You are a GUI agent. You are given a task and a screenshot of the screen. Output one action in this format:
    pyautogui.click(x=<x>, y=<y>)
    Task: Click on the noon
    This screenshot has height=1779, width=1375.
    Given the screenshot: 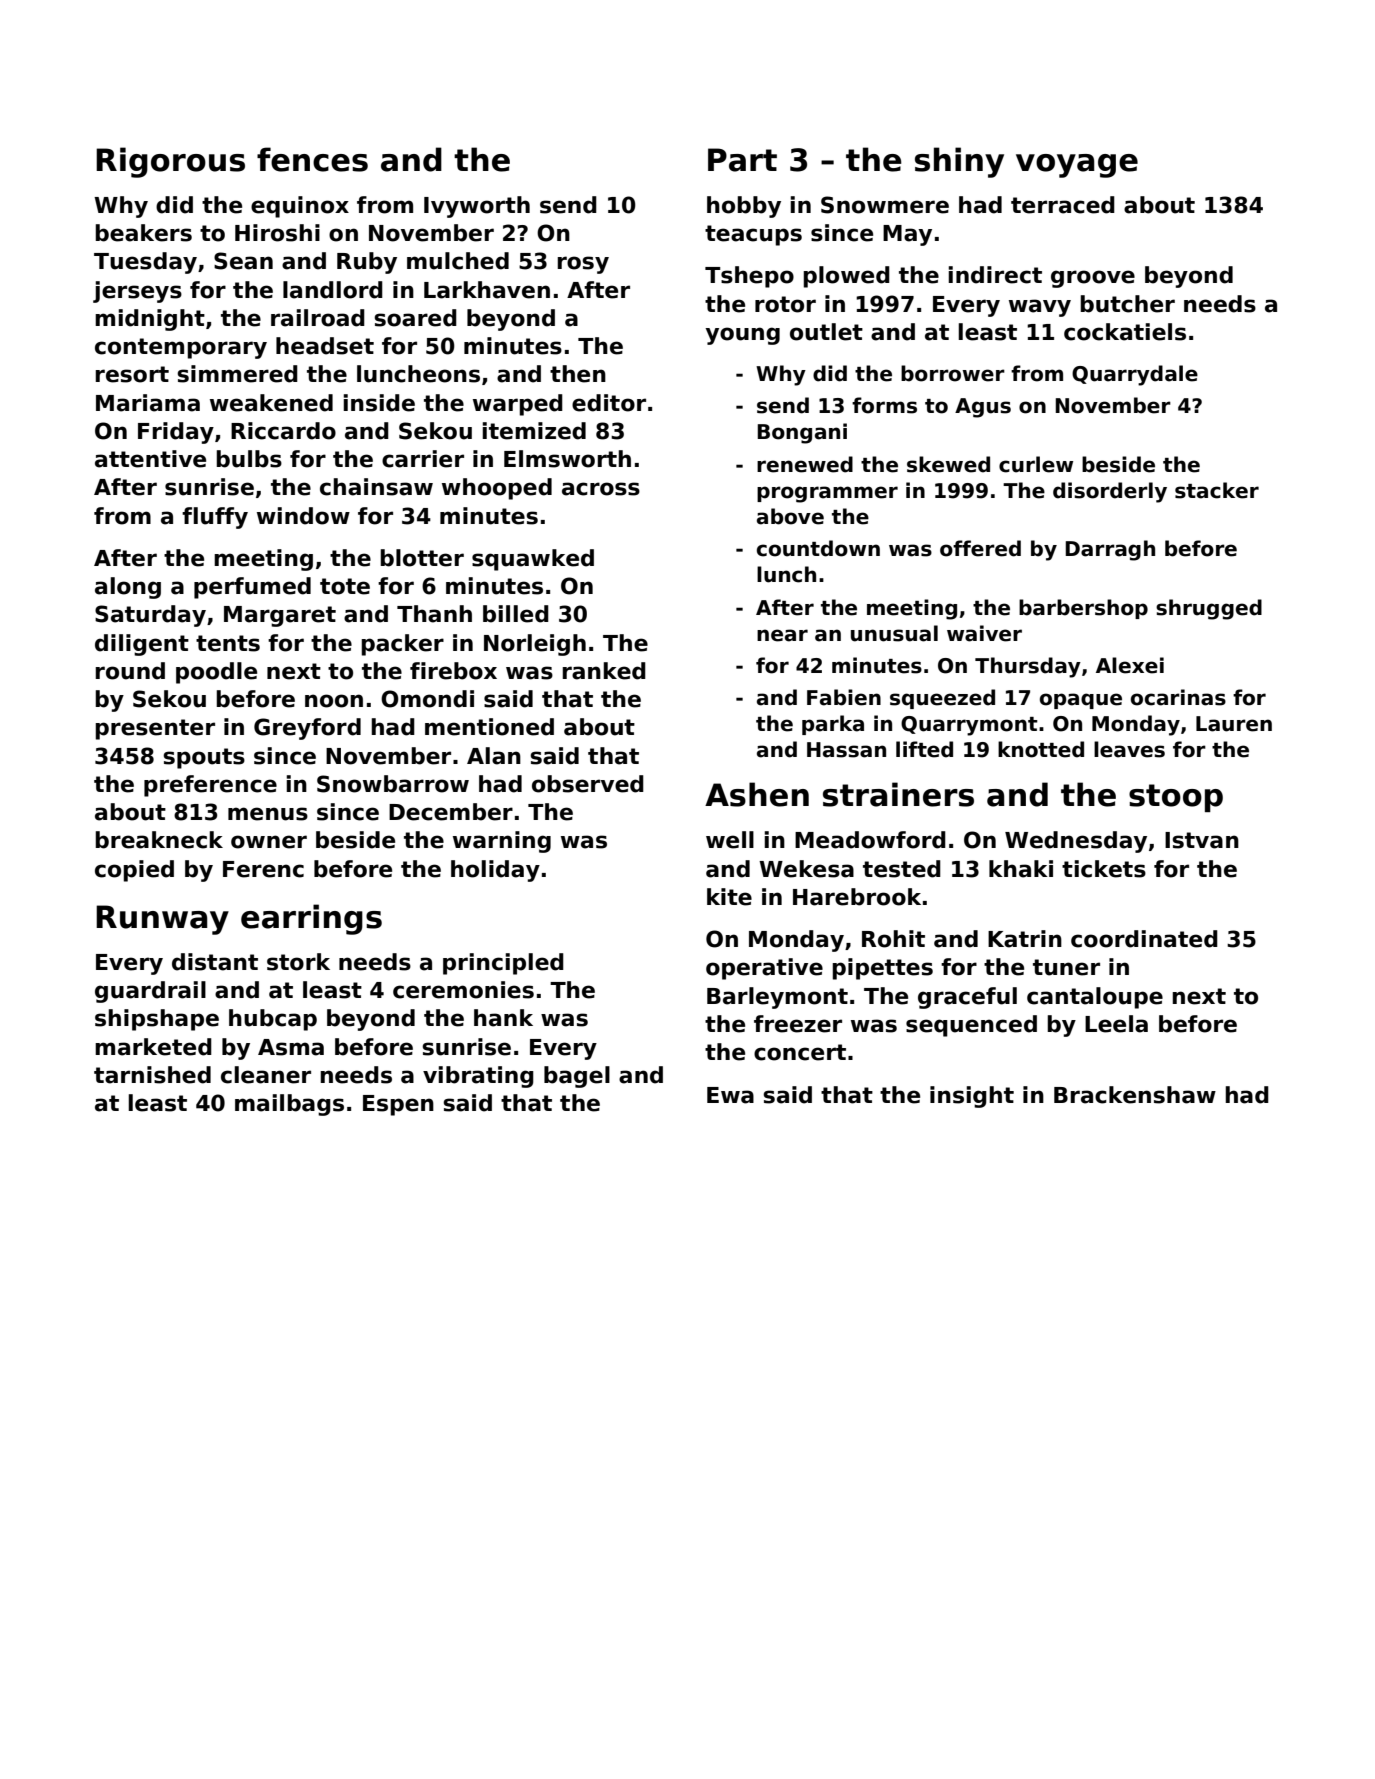 What is the action you would take?
    pyautogui.click(x=334, y=701)
